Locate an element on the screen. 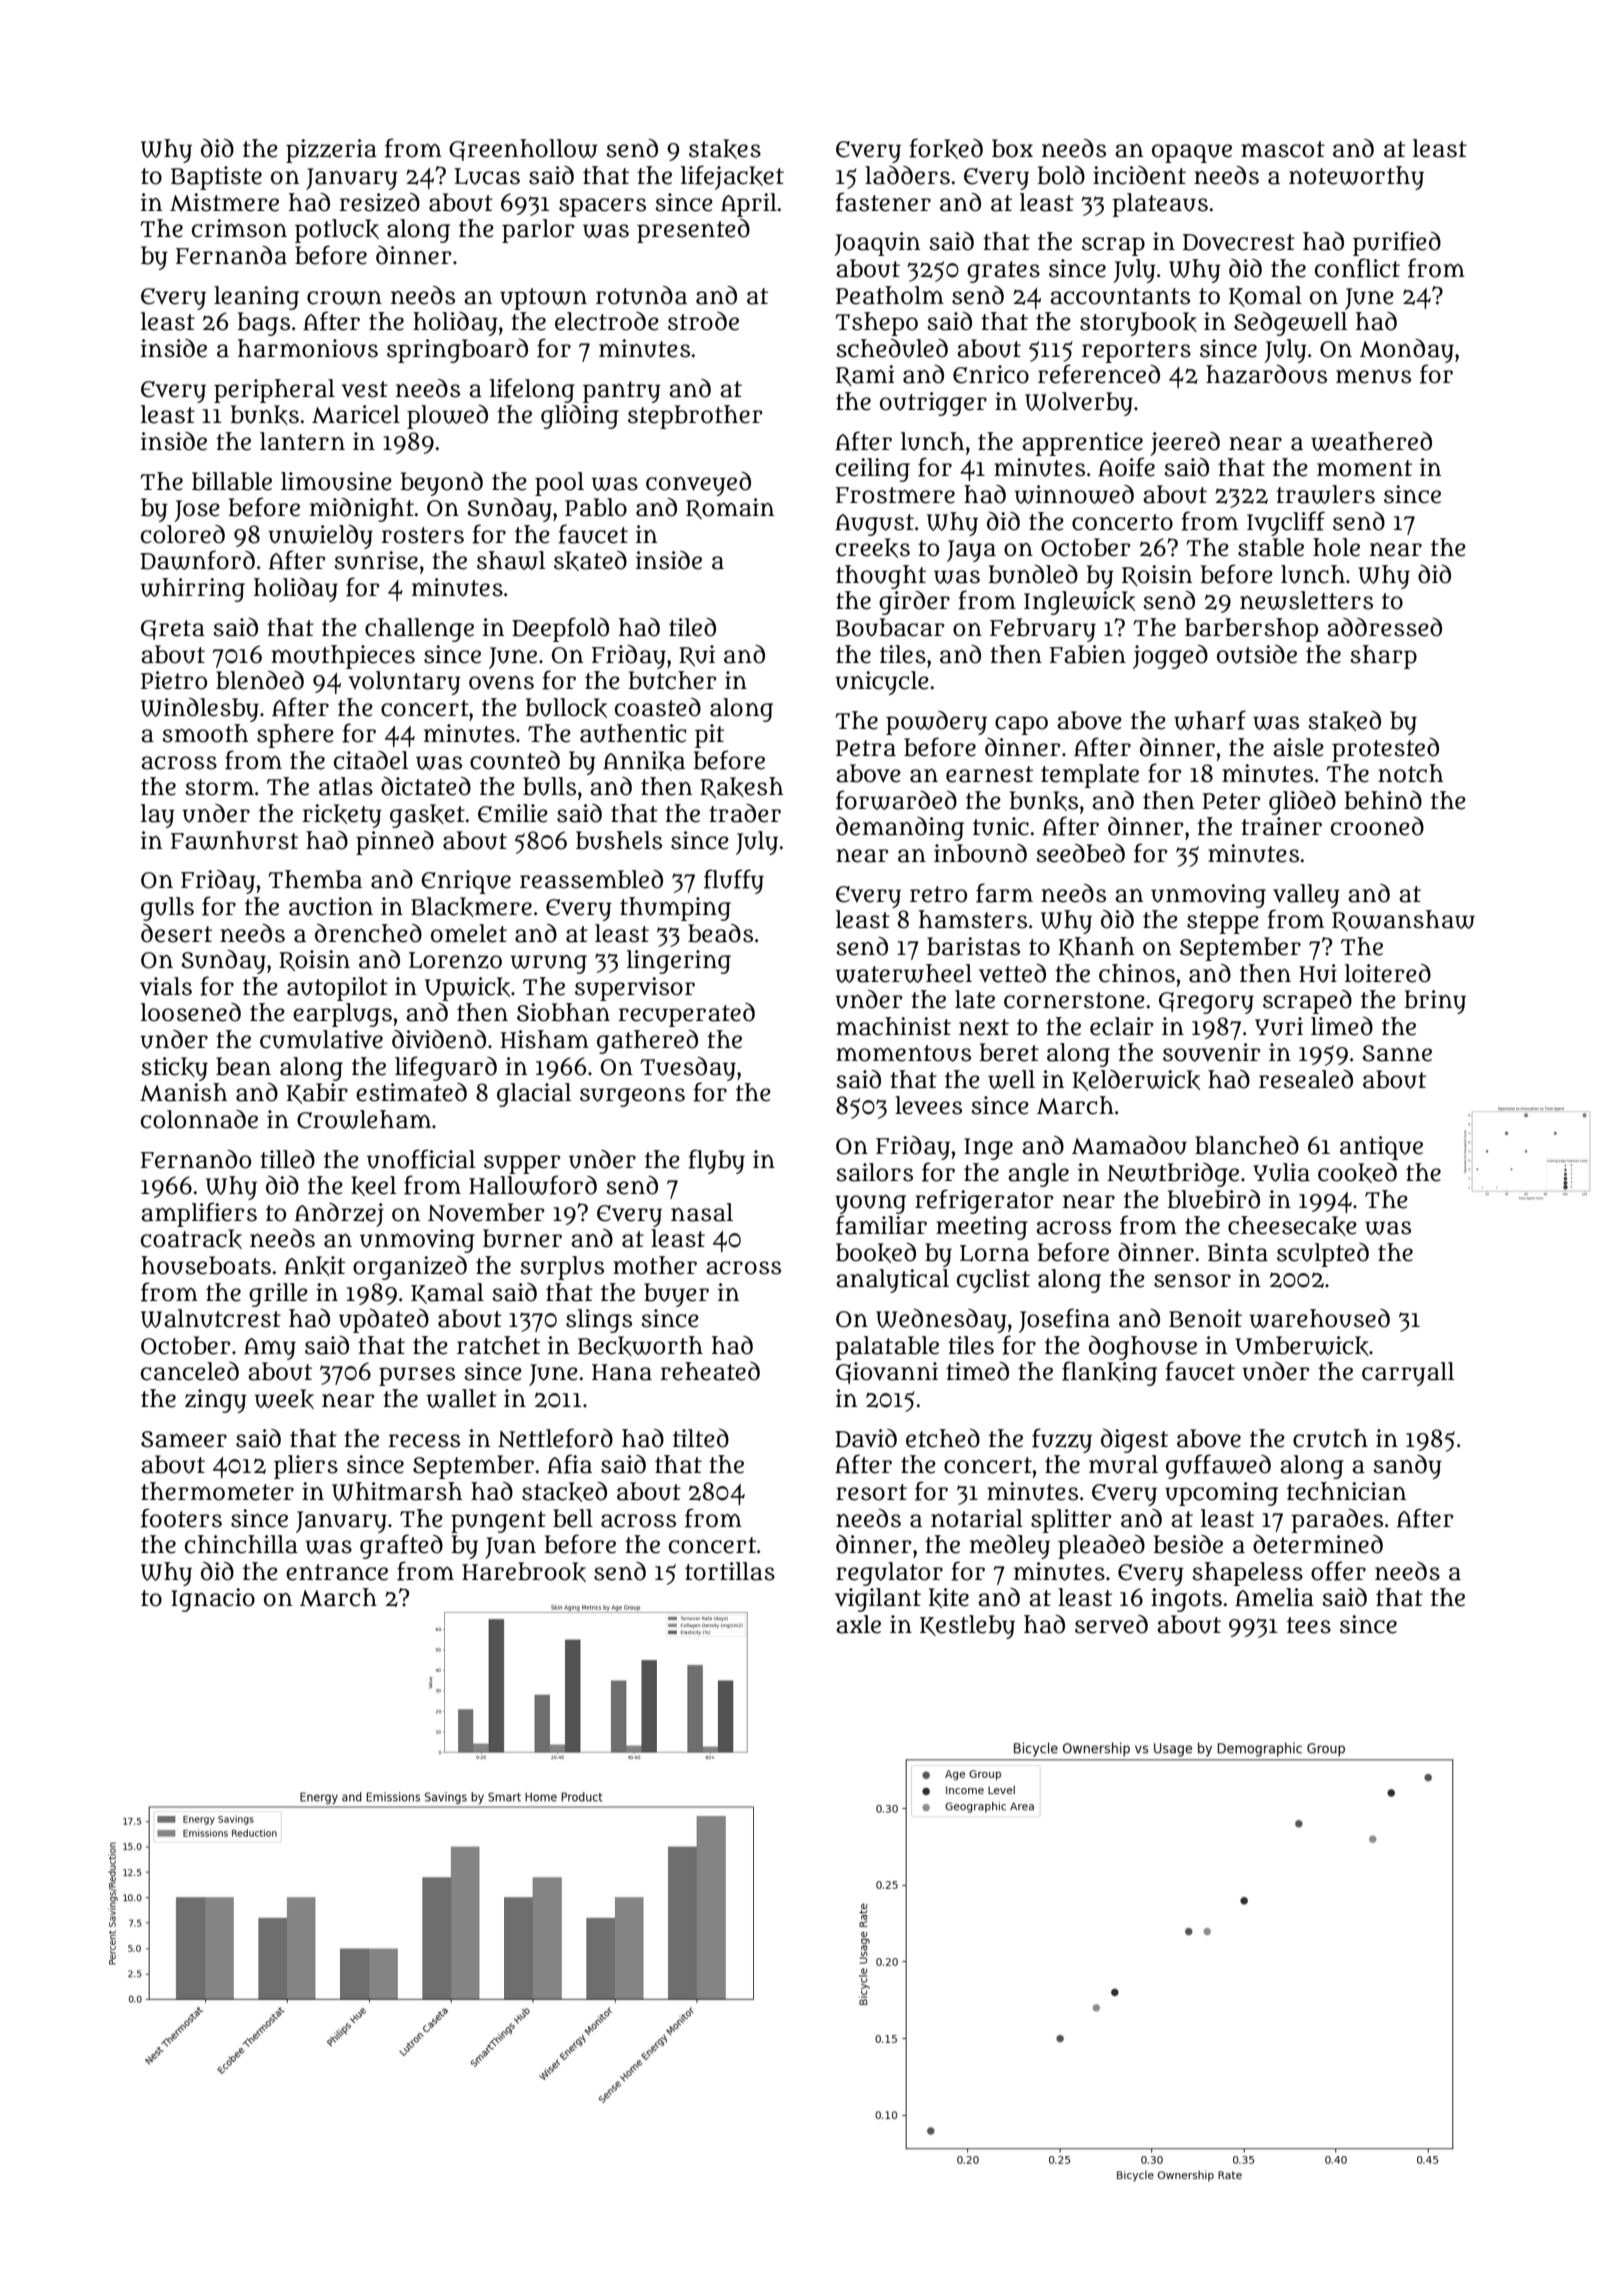  leaning is located at coordinates (256, 298).
